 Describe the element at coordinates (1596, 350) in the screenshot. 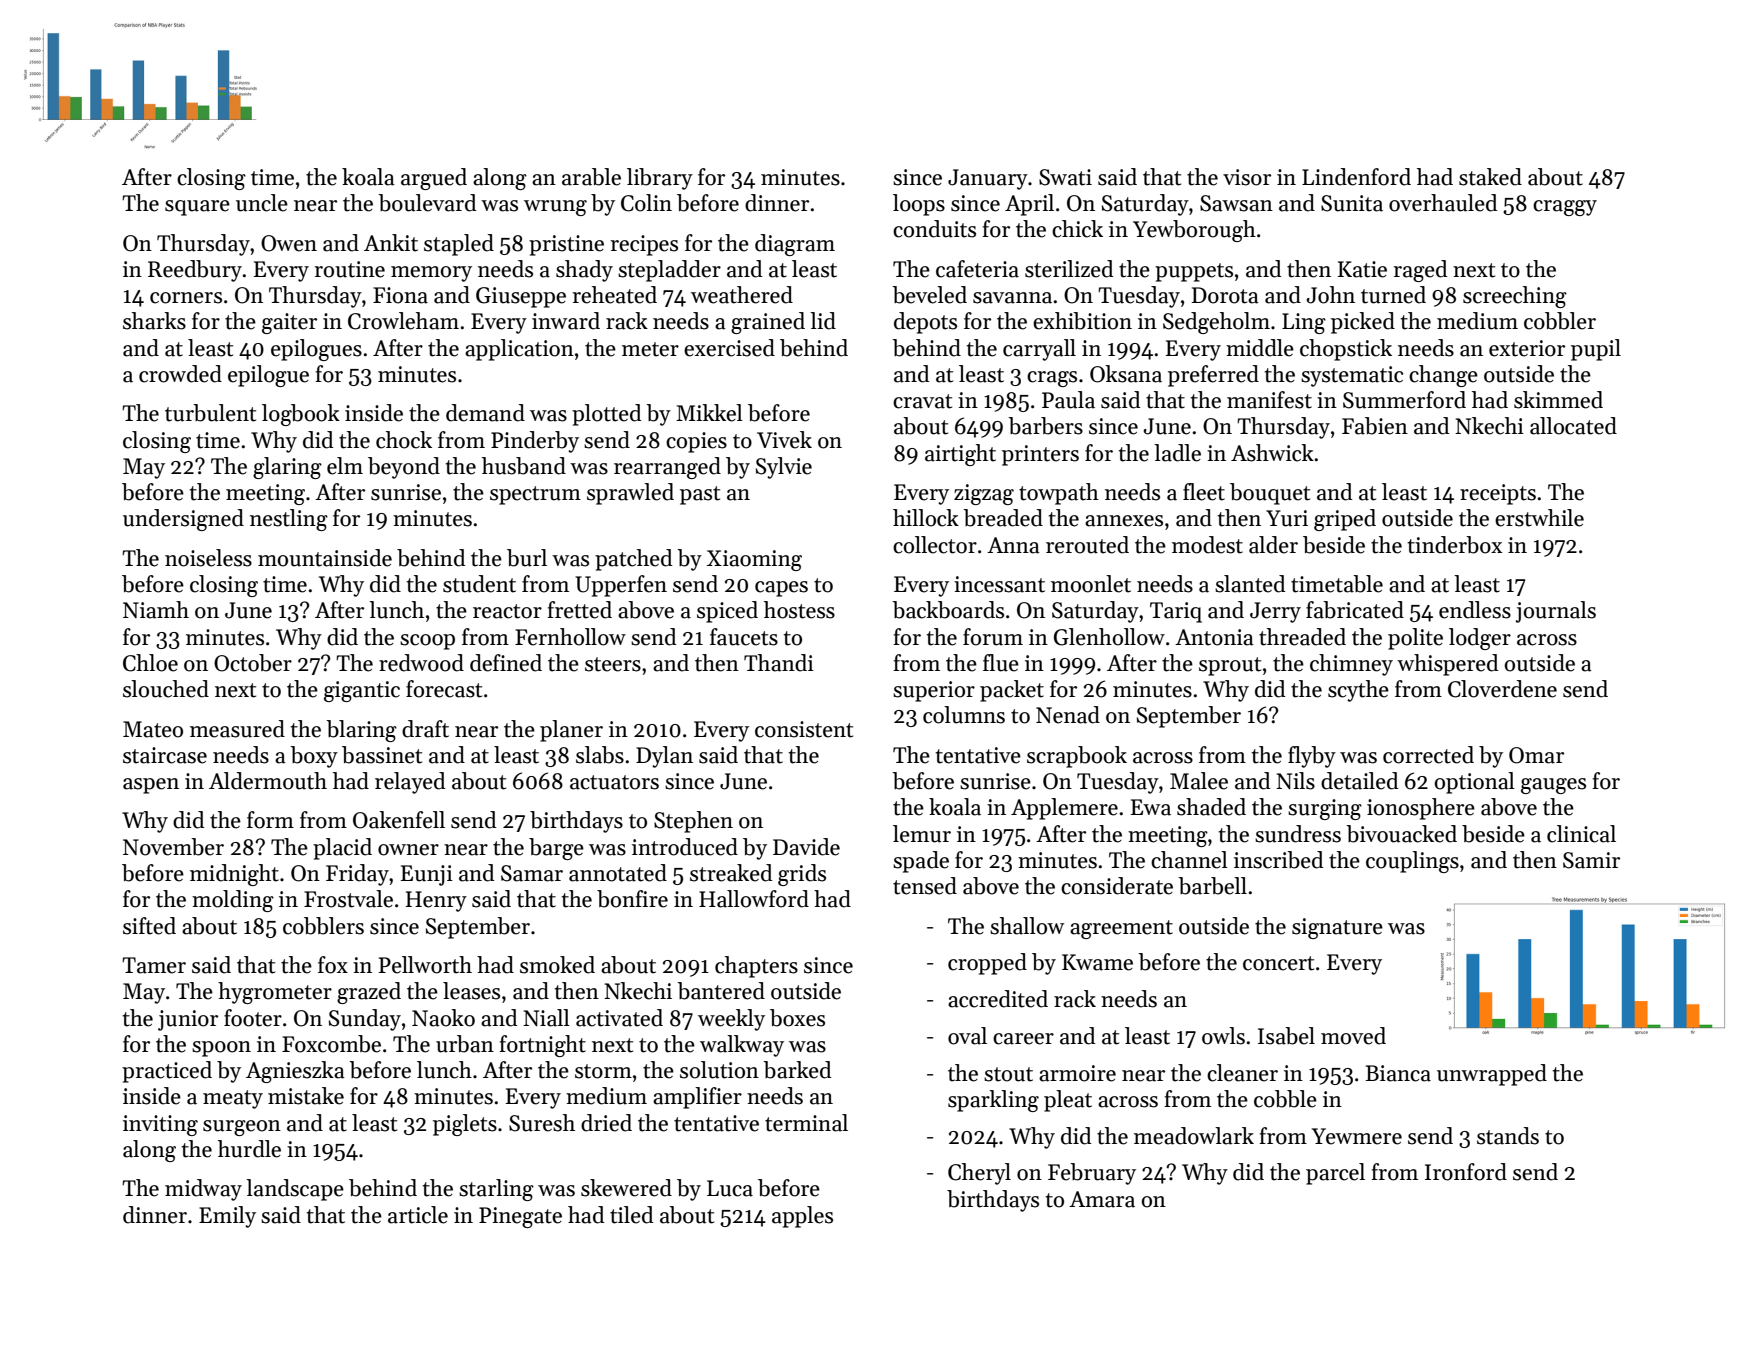

I see `pupil` at that location.
